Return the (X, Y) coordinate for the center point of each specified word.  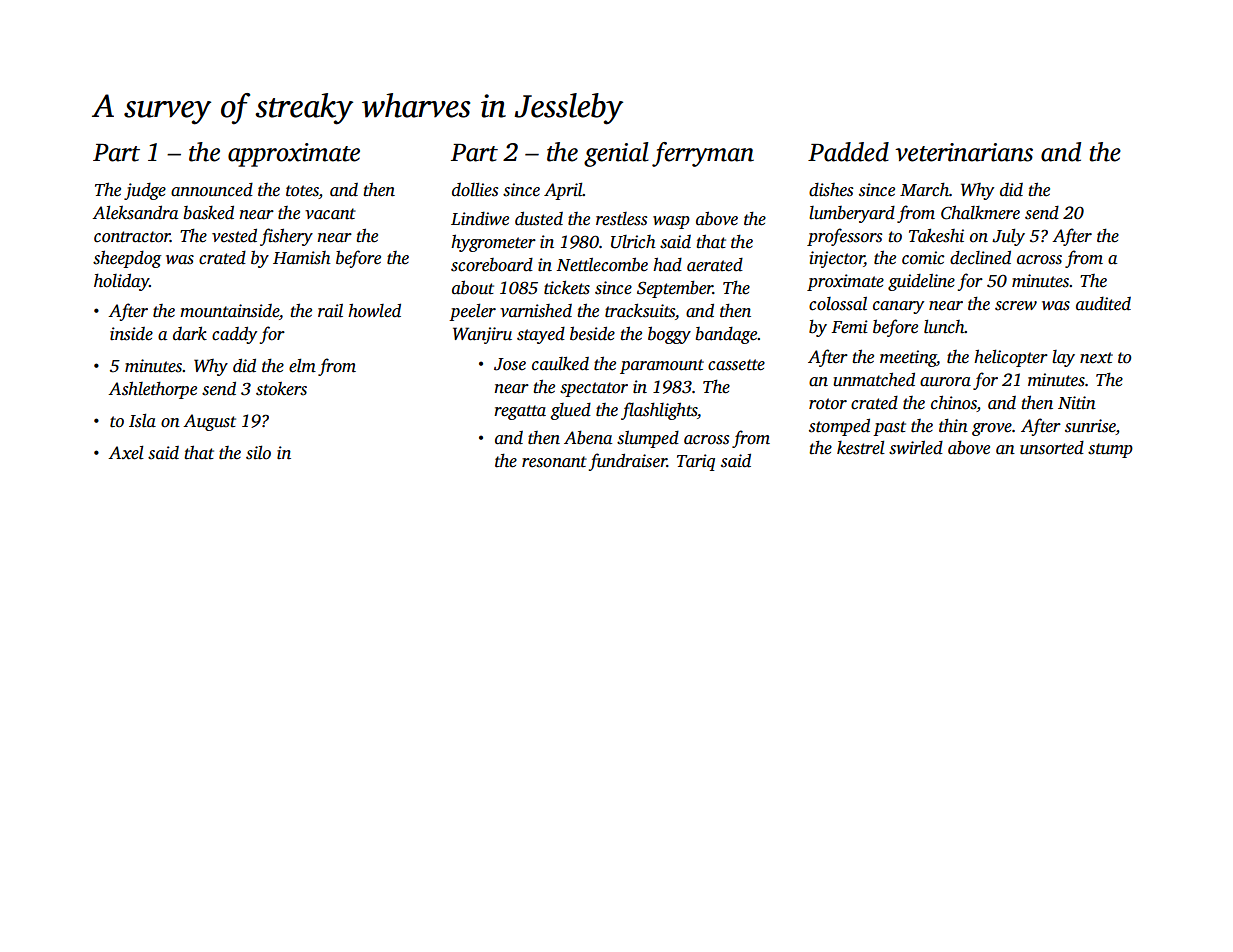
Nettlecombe (602, 264)
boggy (669, 335)
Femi (849, 327)
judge (145, 191)
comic (923, 258)
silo (258, 452)
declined (980, 257)
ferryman (703, 154)
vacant (330, 214)
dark (190, 333)
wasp (671, 222)
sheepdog (127, 259)
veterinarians (964, 152)
